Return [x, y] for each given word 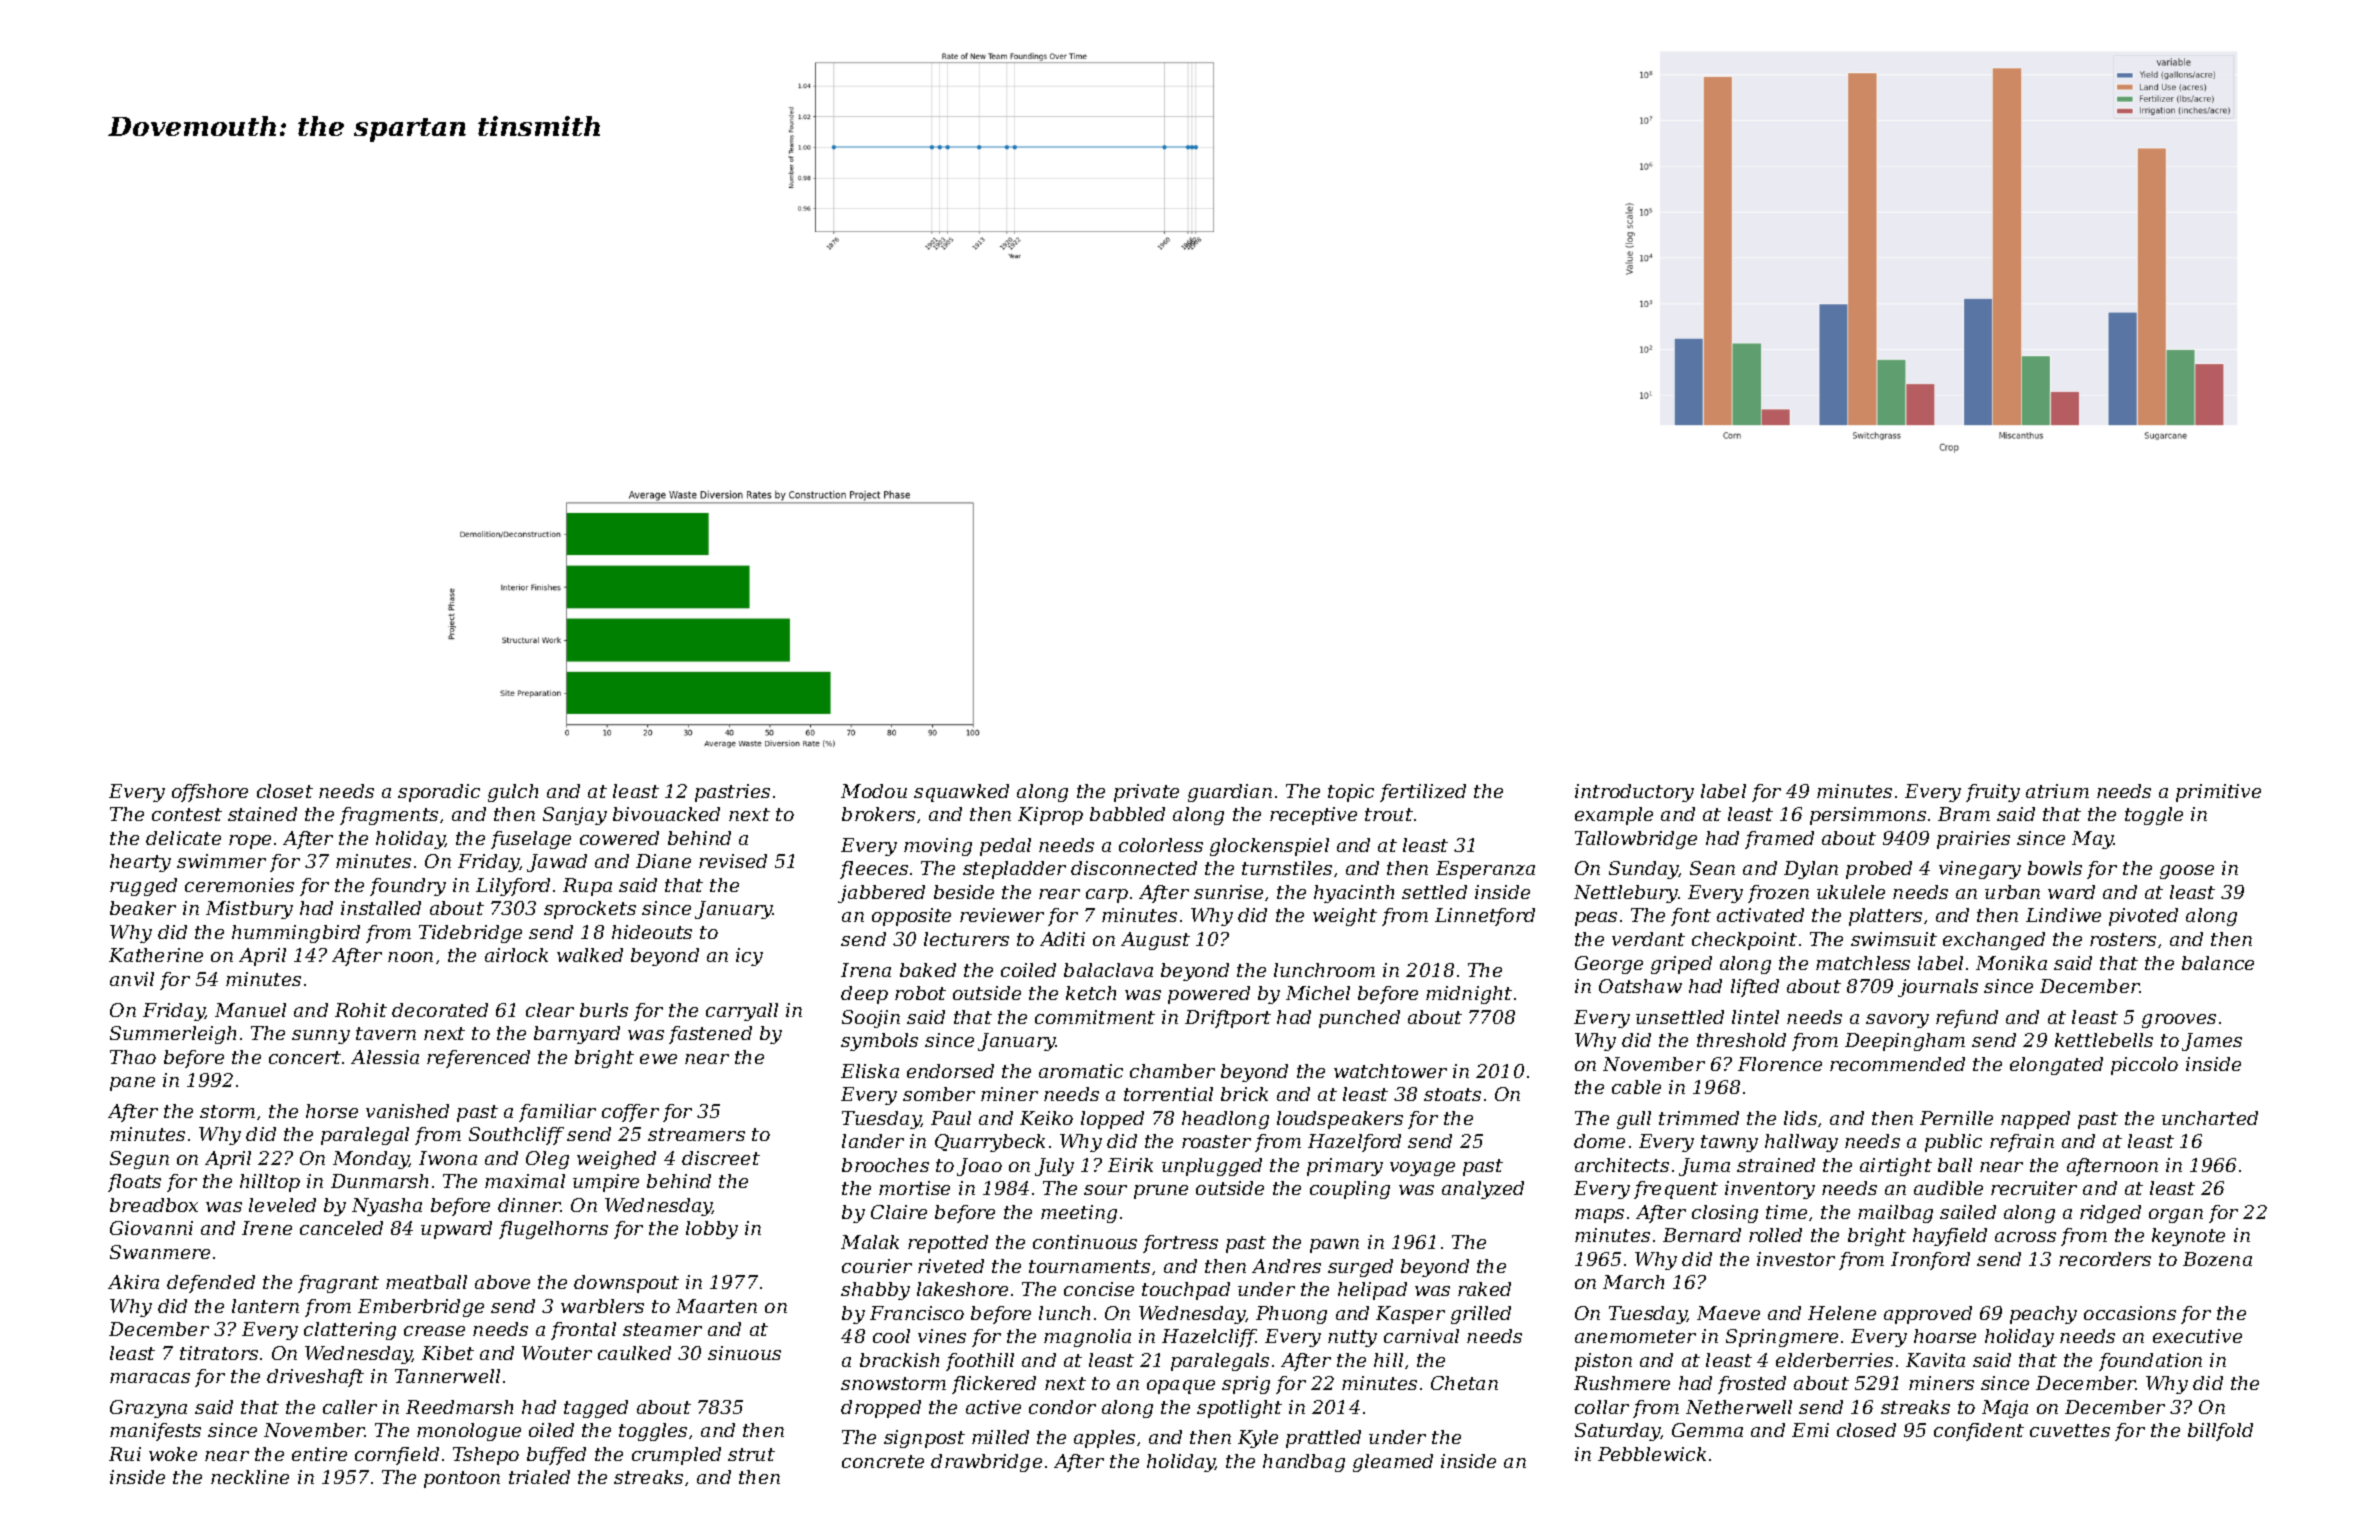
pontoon [462, 1479]
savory [1897, 1021]
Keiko [1046, 1118]
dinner [529, 1205]
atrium [2057, 791]
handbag [1304, 1463]
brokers [878, 814]
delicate [183, 838]
